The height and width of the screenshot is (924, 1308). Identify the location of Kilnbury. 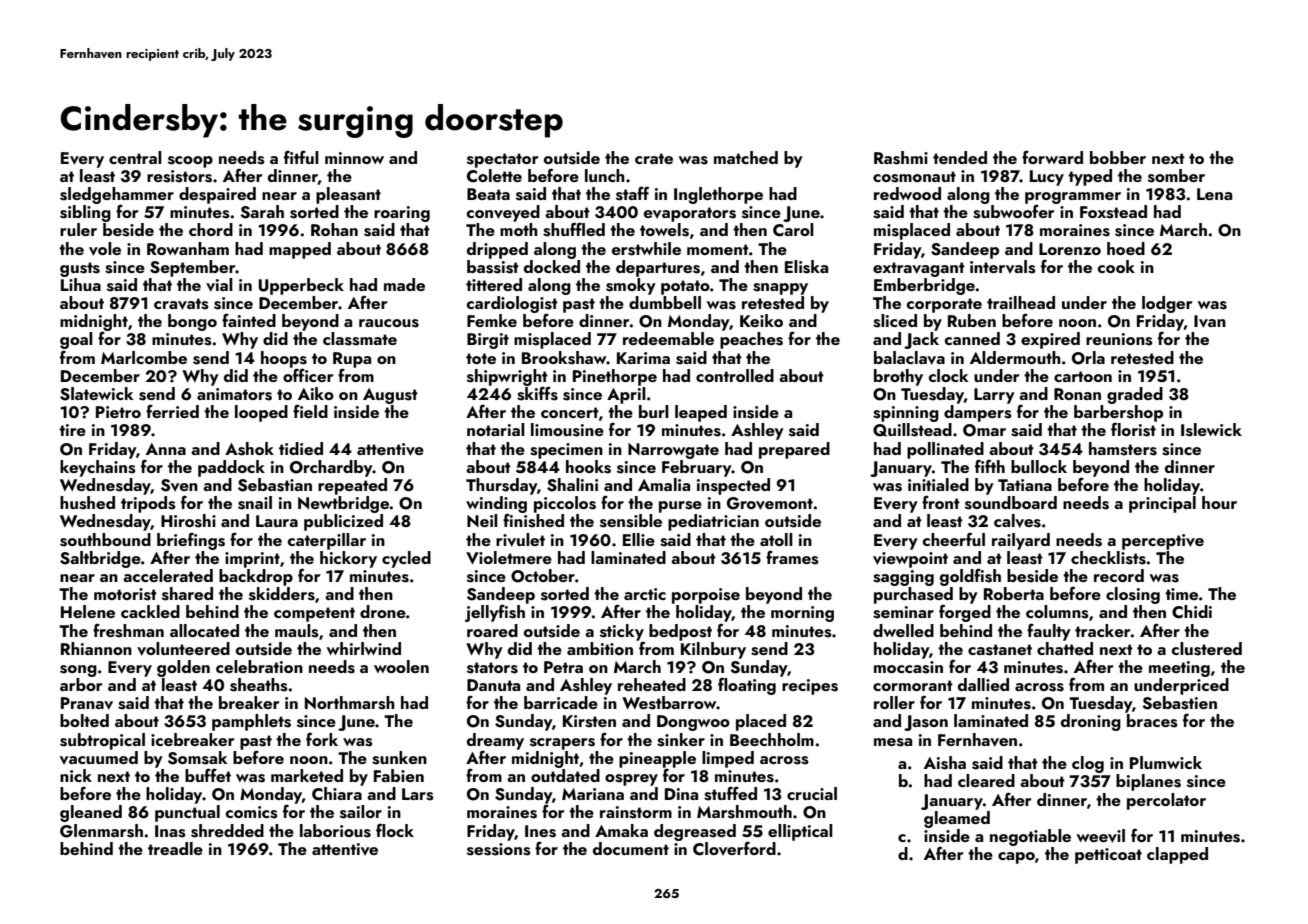
(713, 650).
